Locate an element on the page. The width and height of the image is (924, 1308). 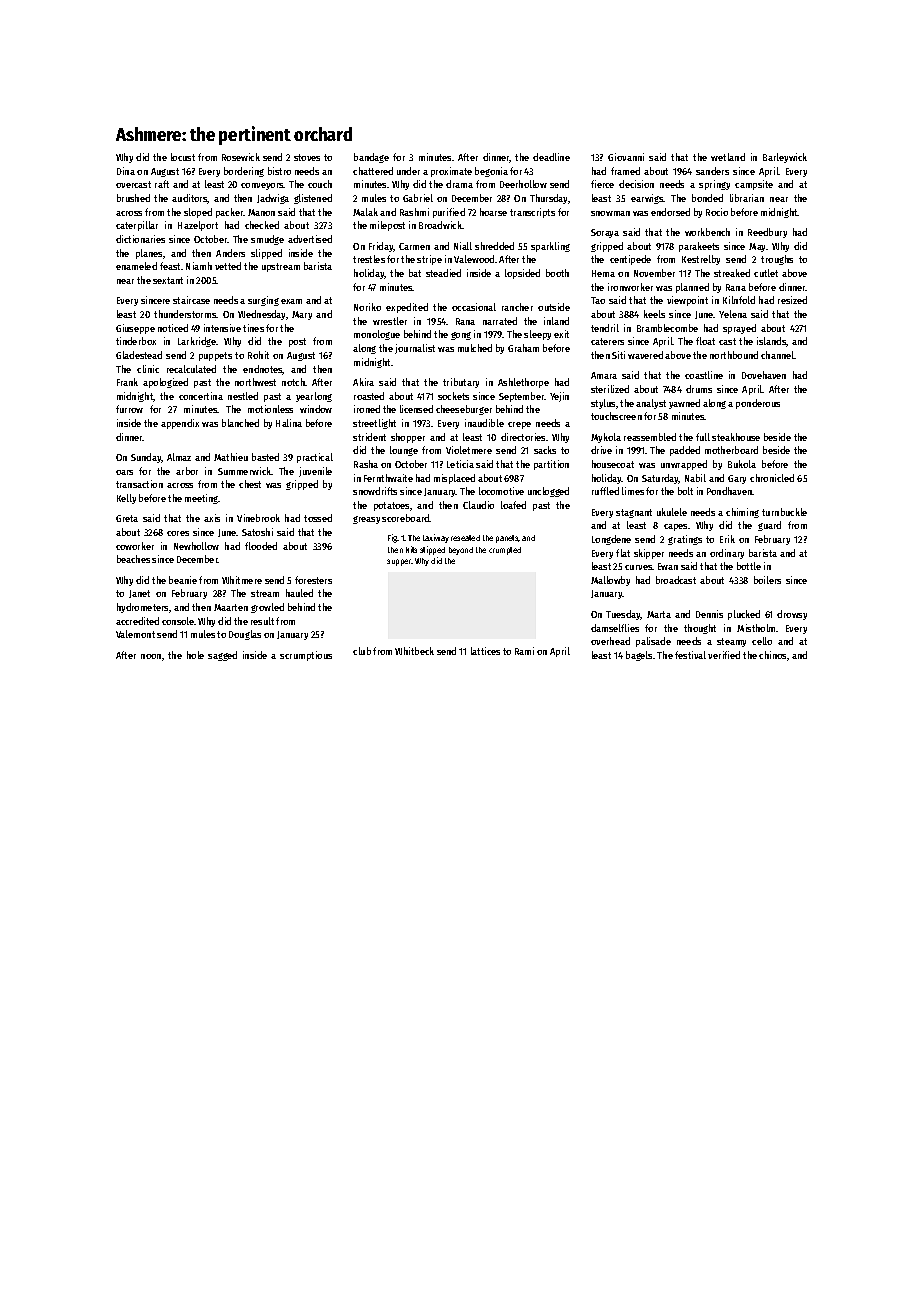
Greta is located at coordinates (127, 518).
